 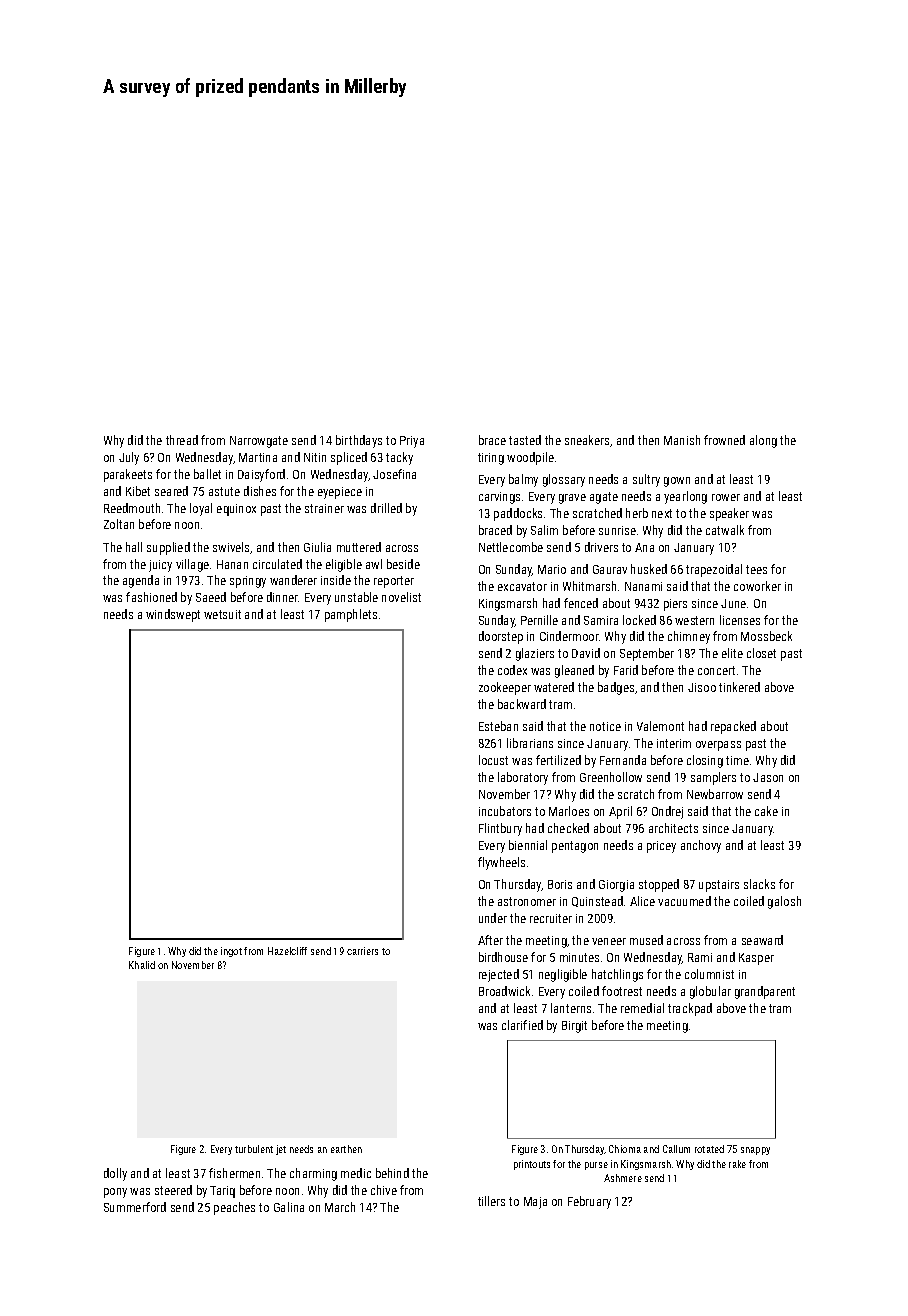 I want to click on Priya, so click(x=412, y=442).
